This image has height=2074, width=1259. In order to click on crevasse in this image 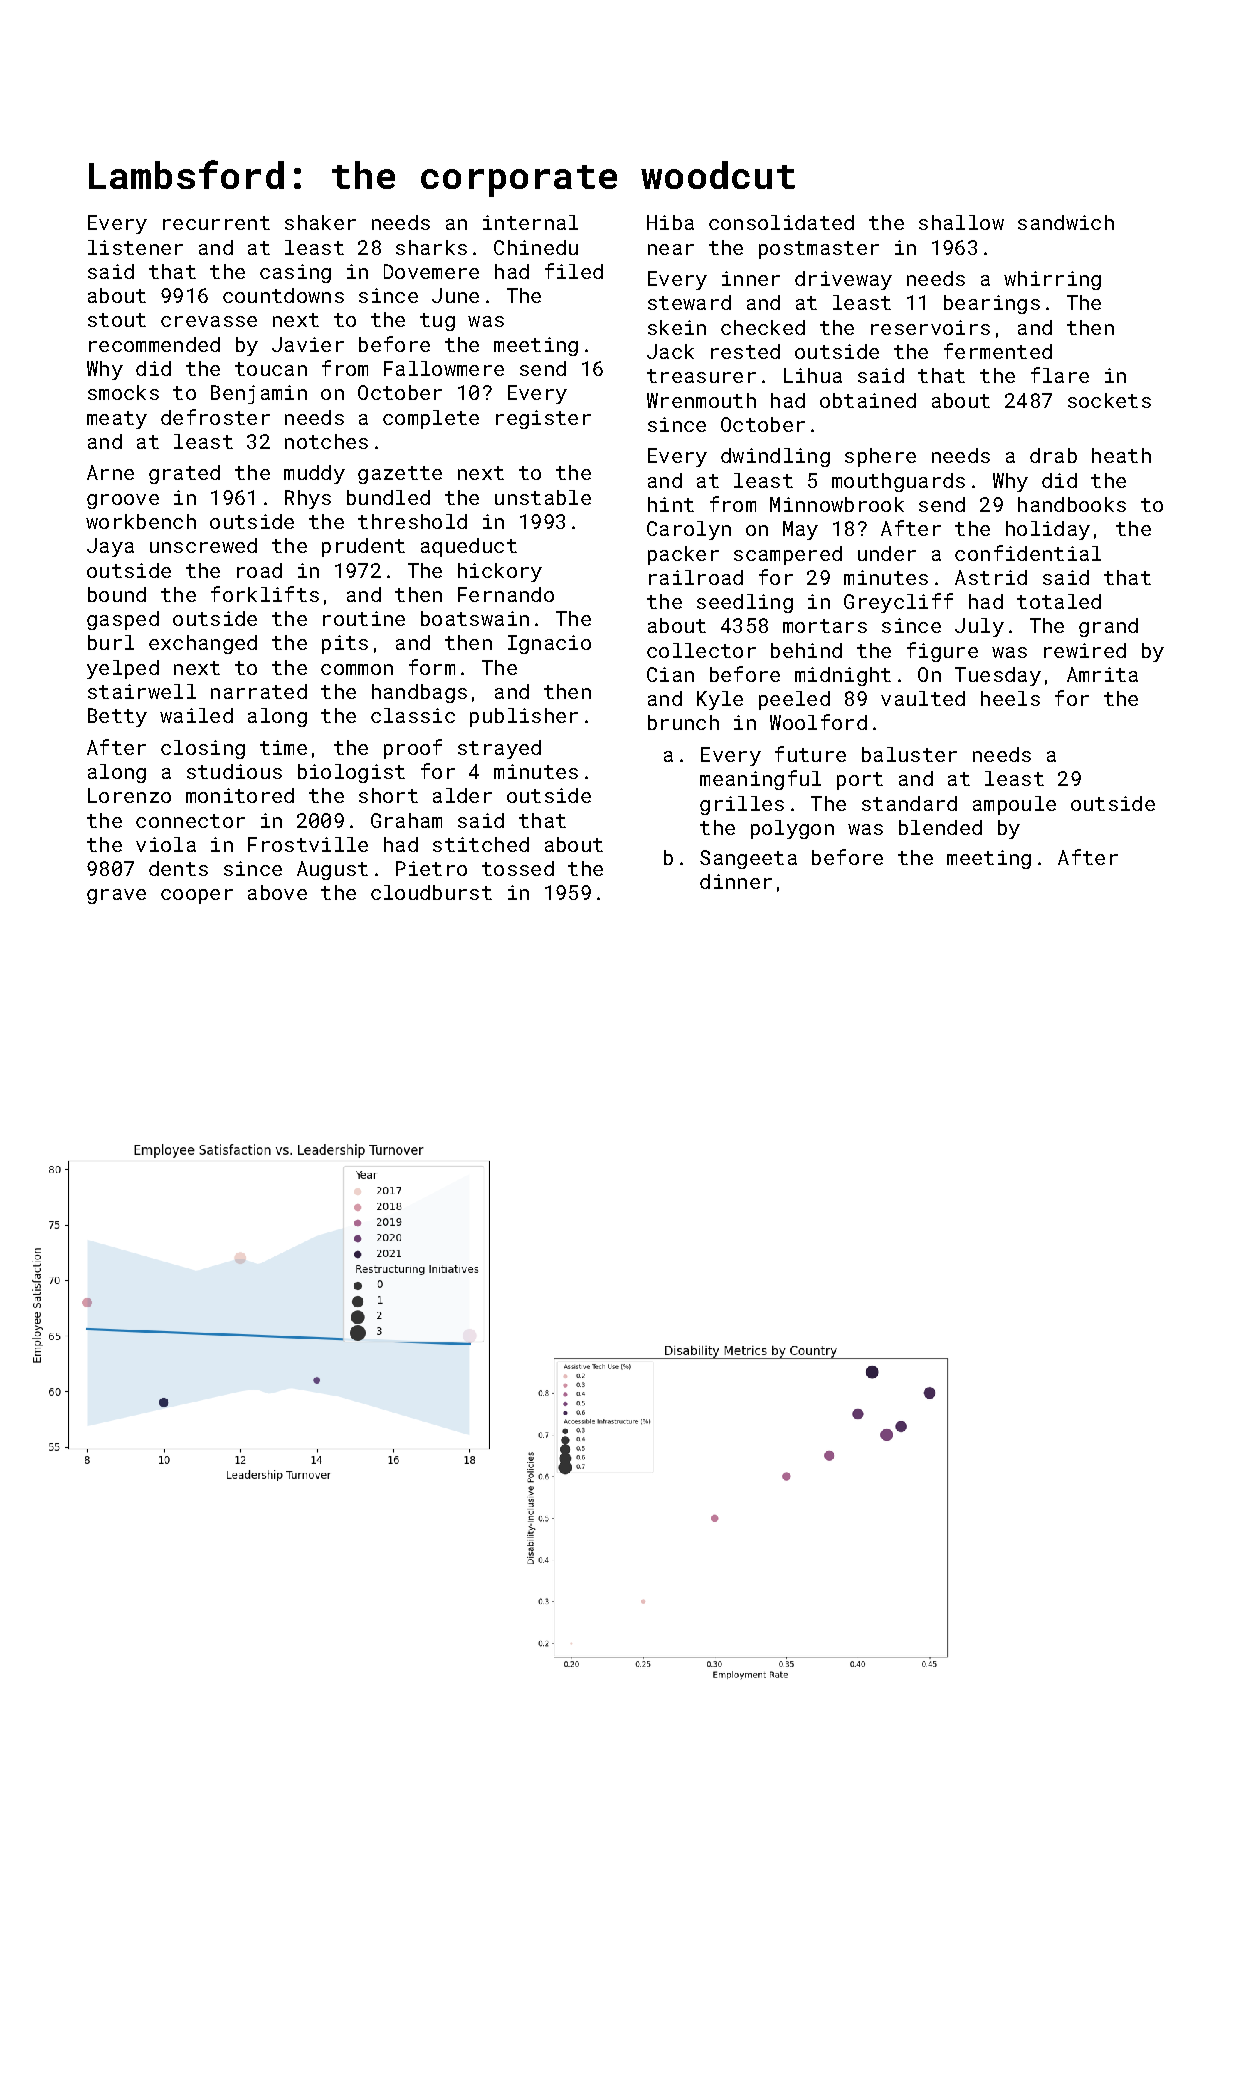, I will do `click(209, 321)`.
